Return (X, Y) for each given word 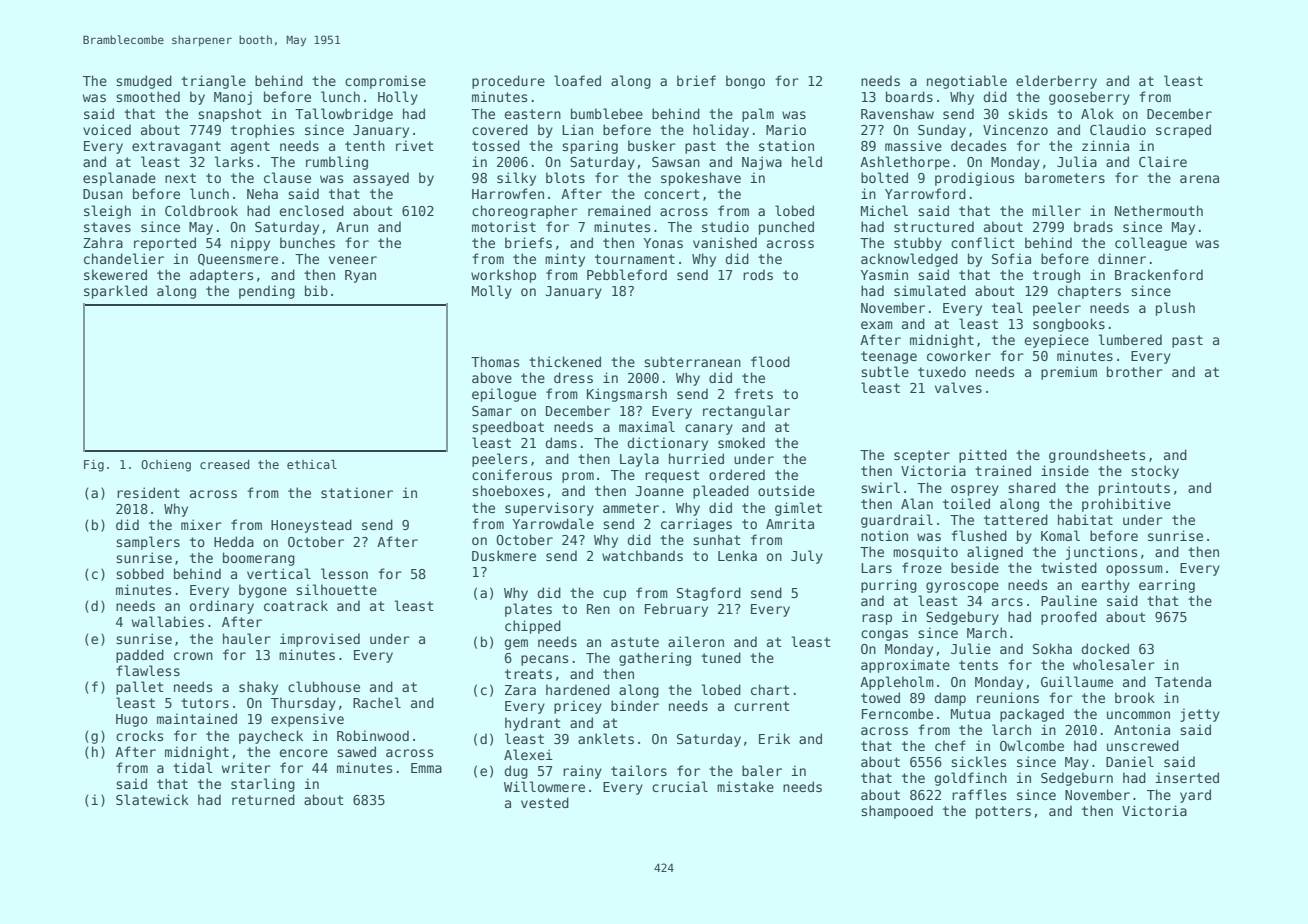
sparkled (115, 292)
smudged (144, 82)
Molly (492, 292)
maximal (647, 426)
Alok (1097, 113)
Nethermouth (1159, 210)
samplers (148, 543)
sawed (356, 751)
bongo (745, 82)
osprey (975, 490)
